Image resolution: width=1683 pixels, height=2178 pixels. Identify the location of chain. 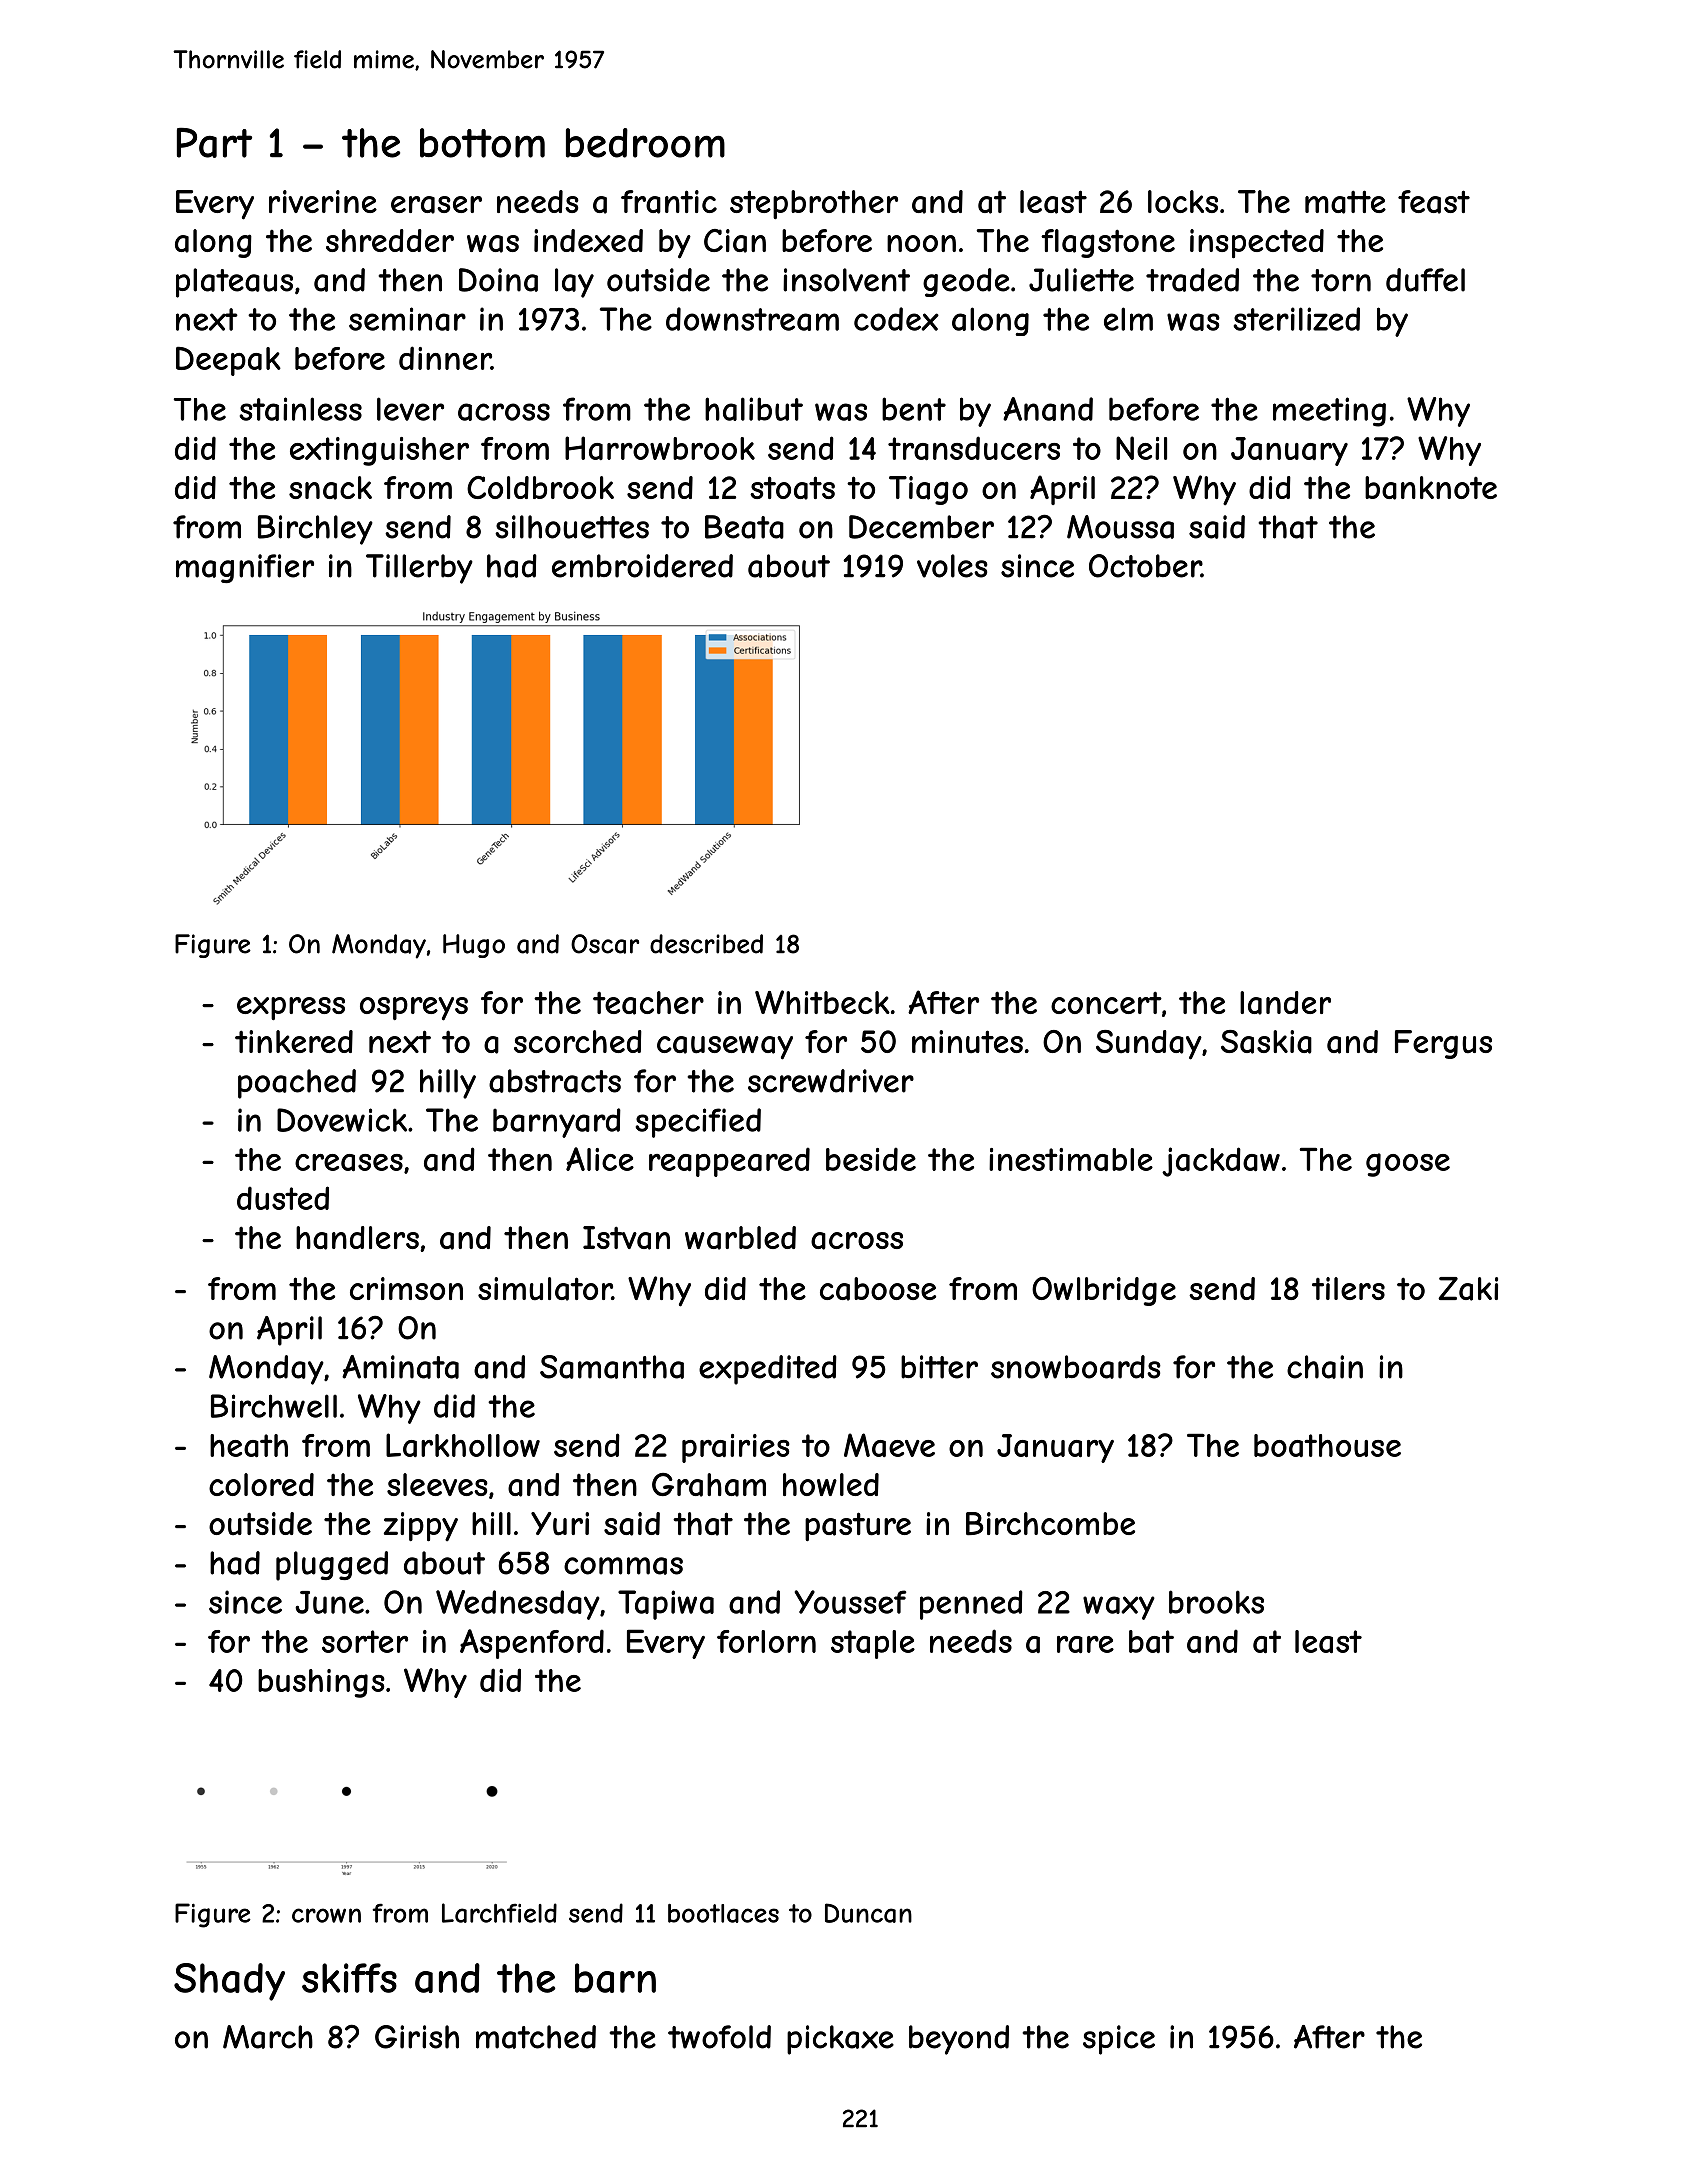
(1325, 1367).
